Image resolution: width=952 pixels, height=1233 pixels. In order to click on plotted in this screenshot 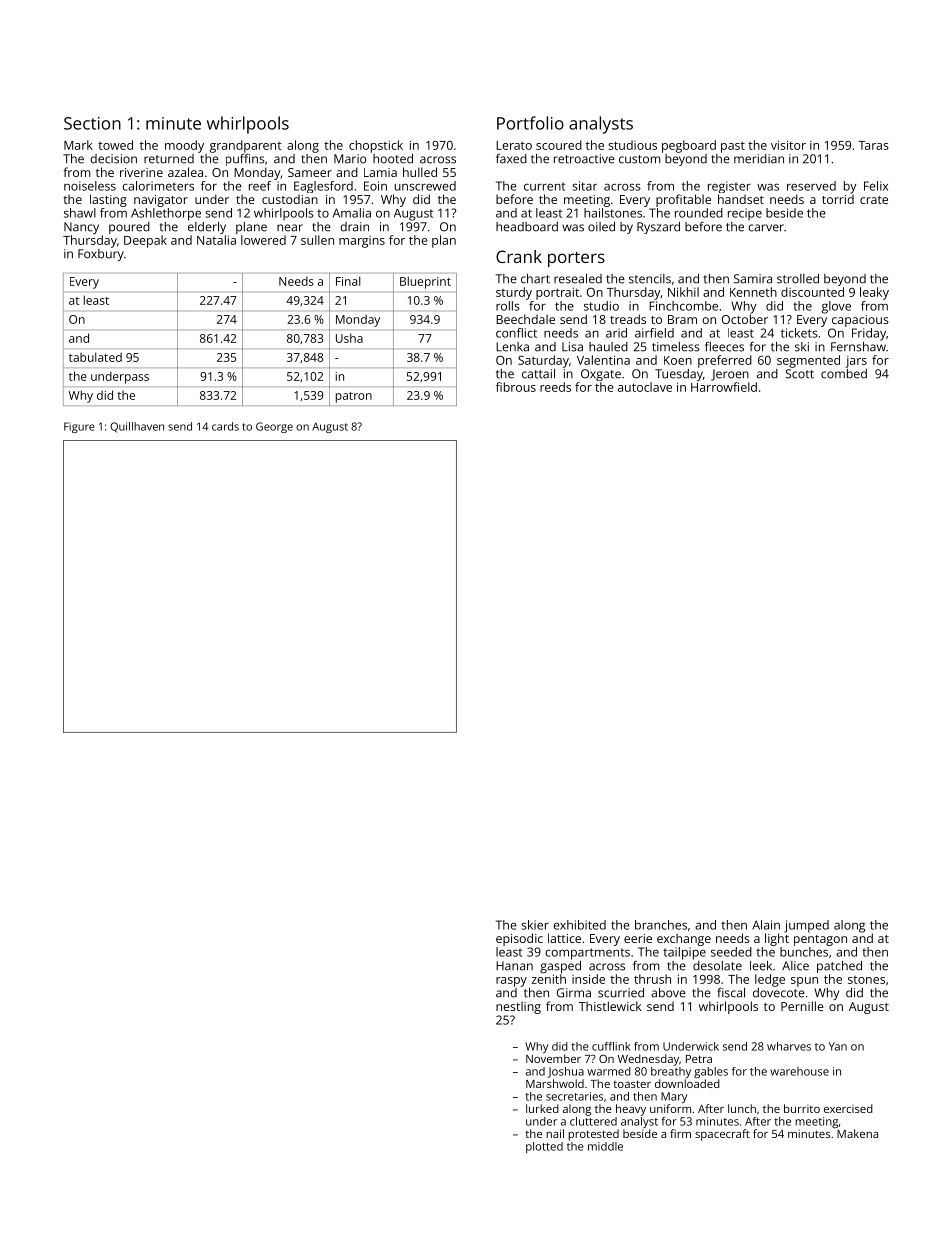, I will do `click(544, 1147)`.
